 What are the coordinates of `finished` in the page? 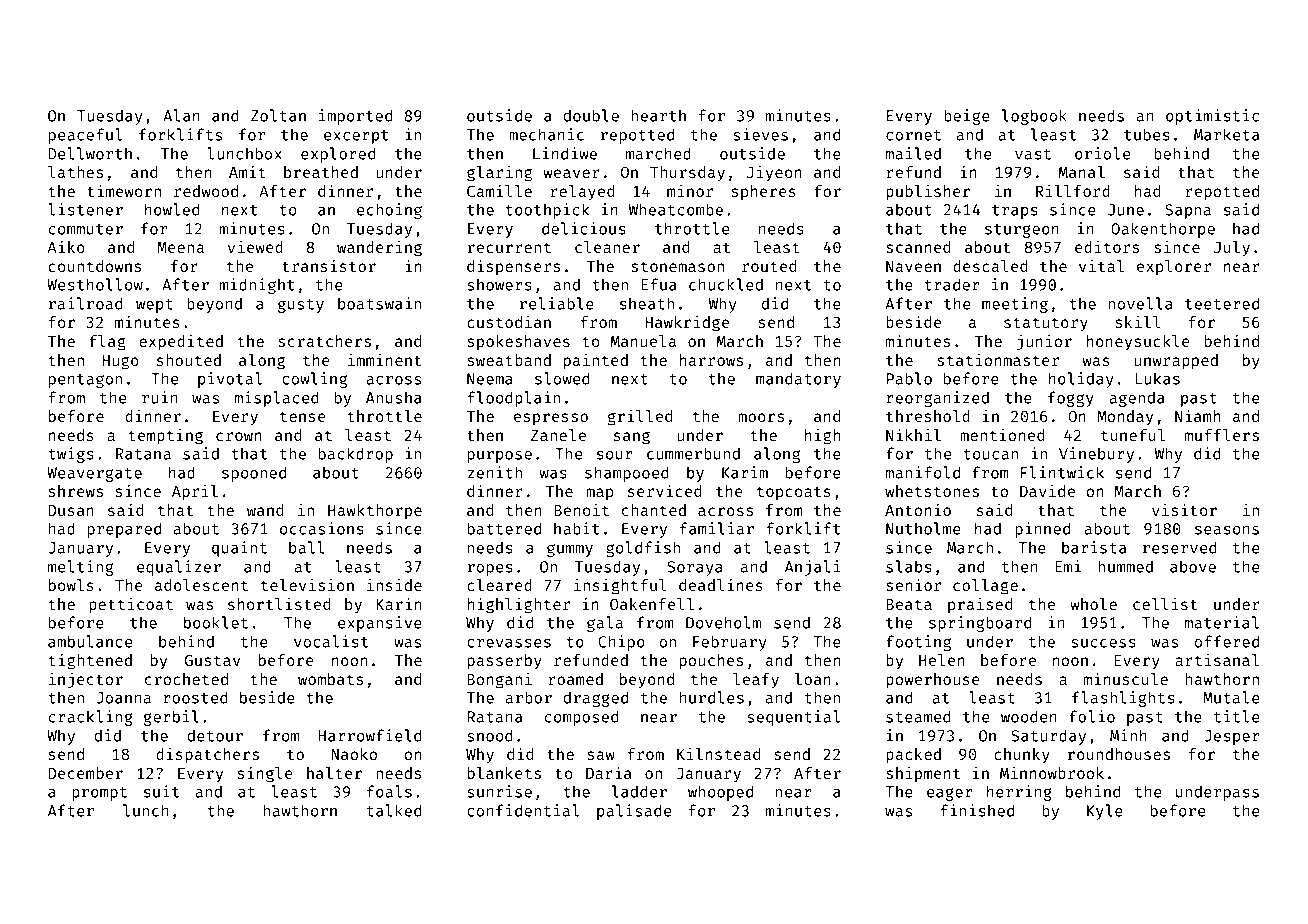 It's located at (977, 810).
